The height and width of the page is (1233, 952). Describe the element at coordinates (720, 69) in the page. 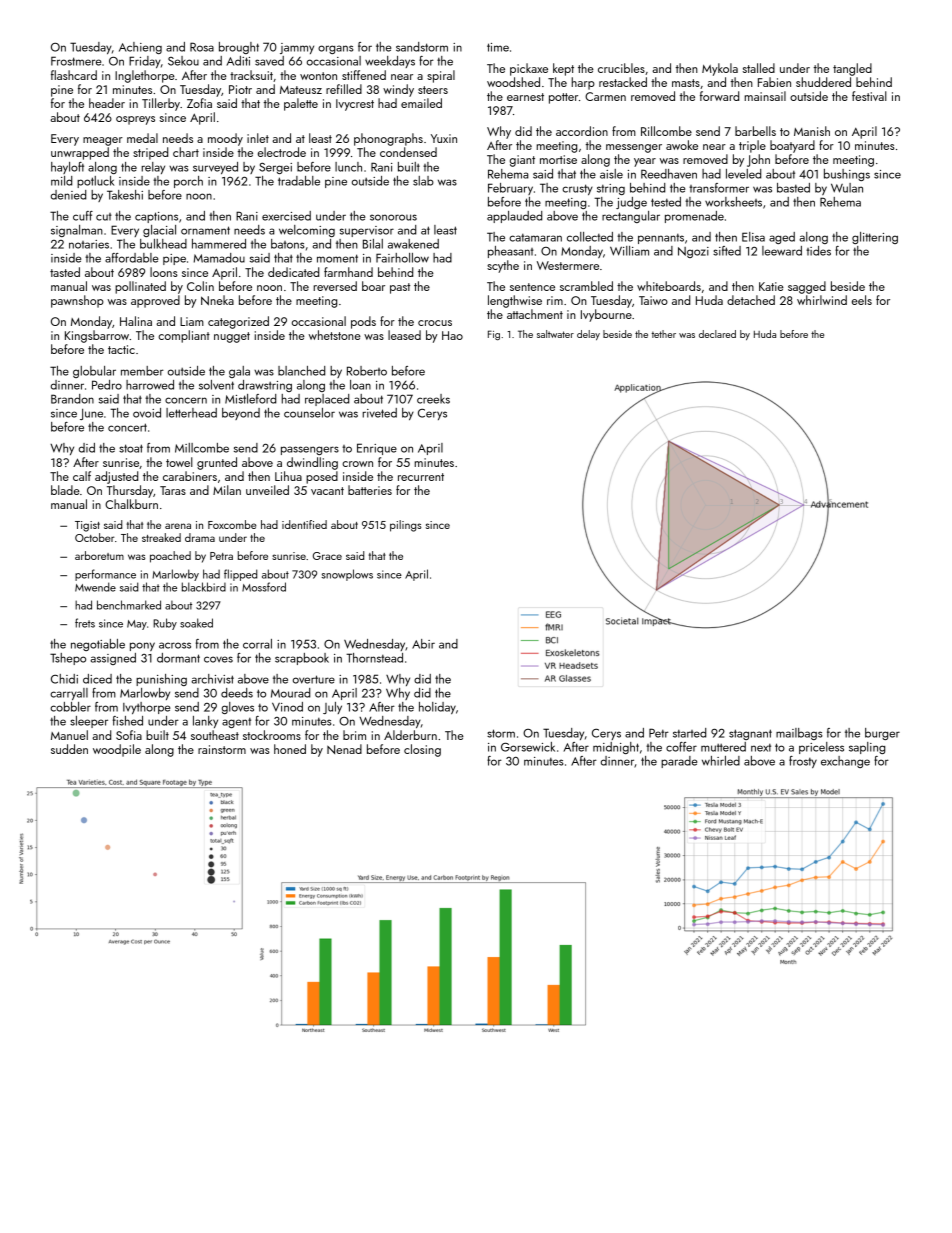

I see `Mykola` at that location.
